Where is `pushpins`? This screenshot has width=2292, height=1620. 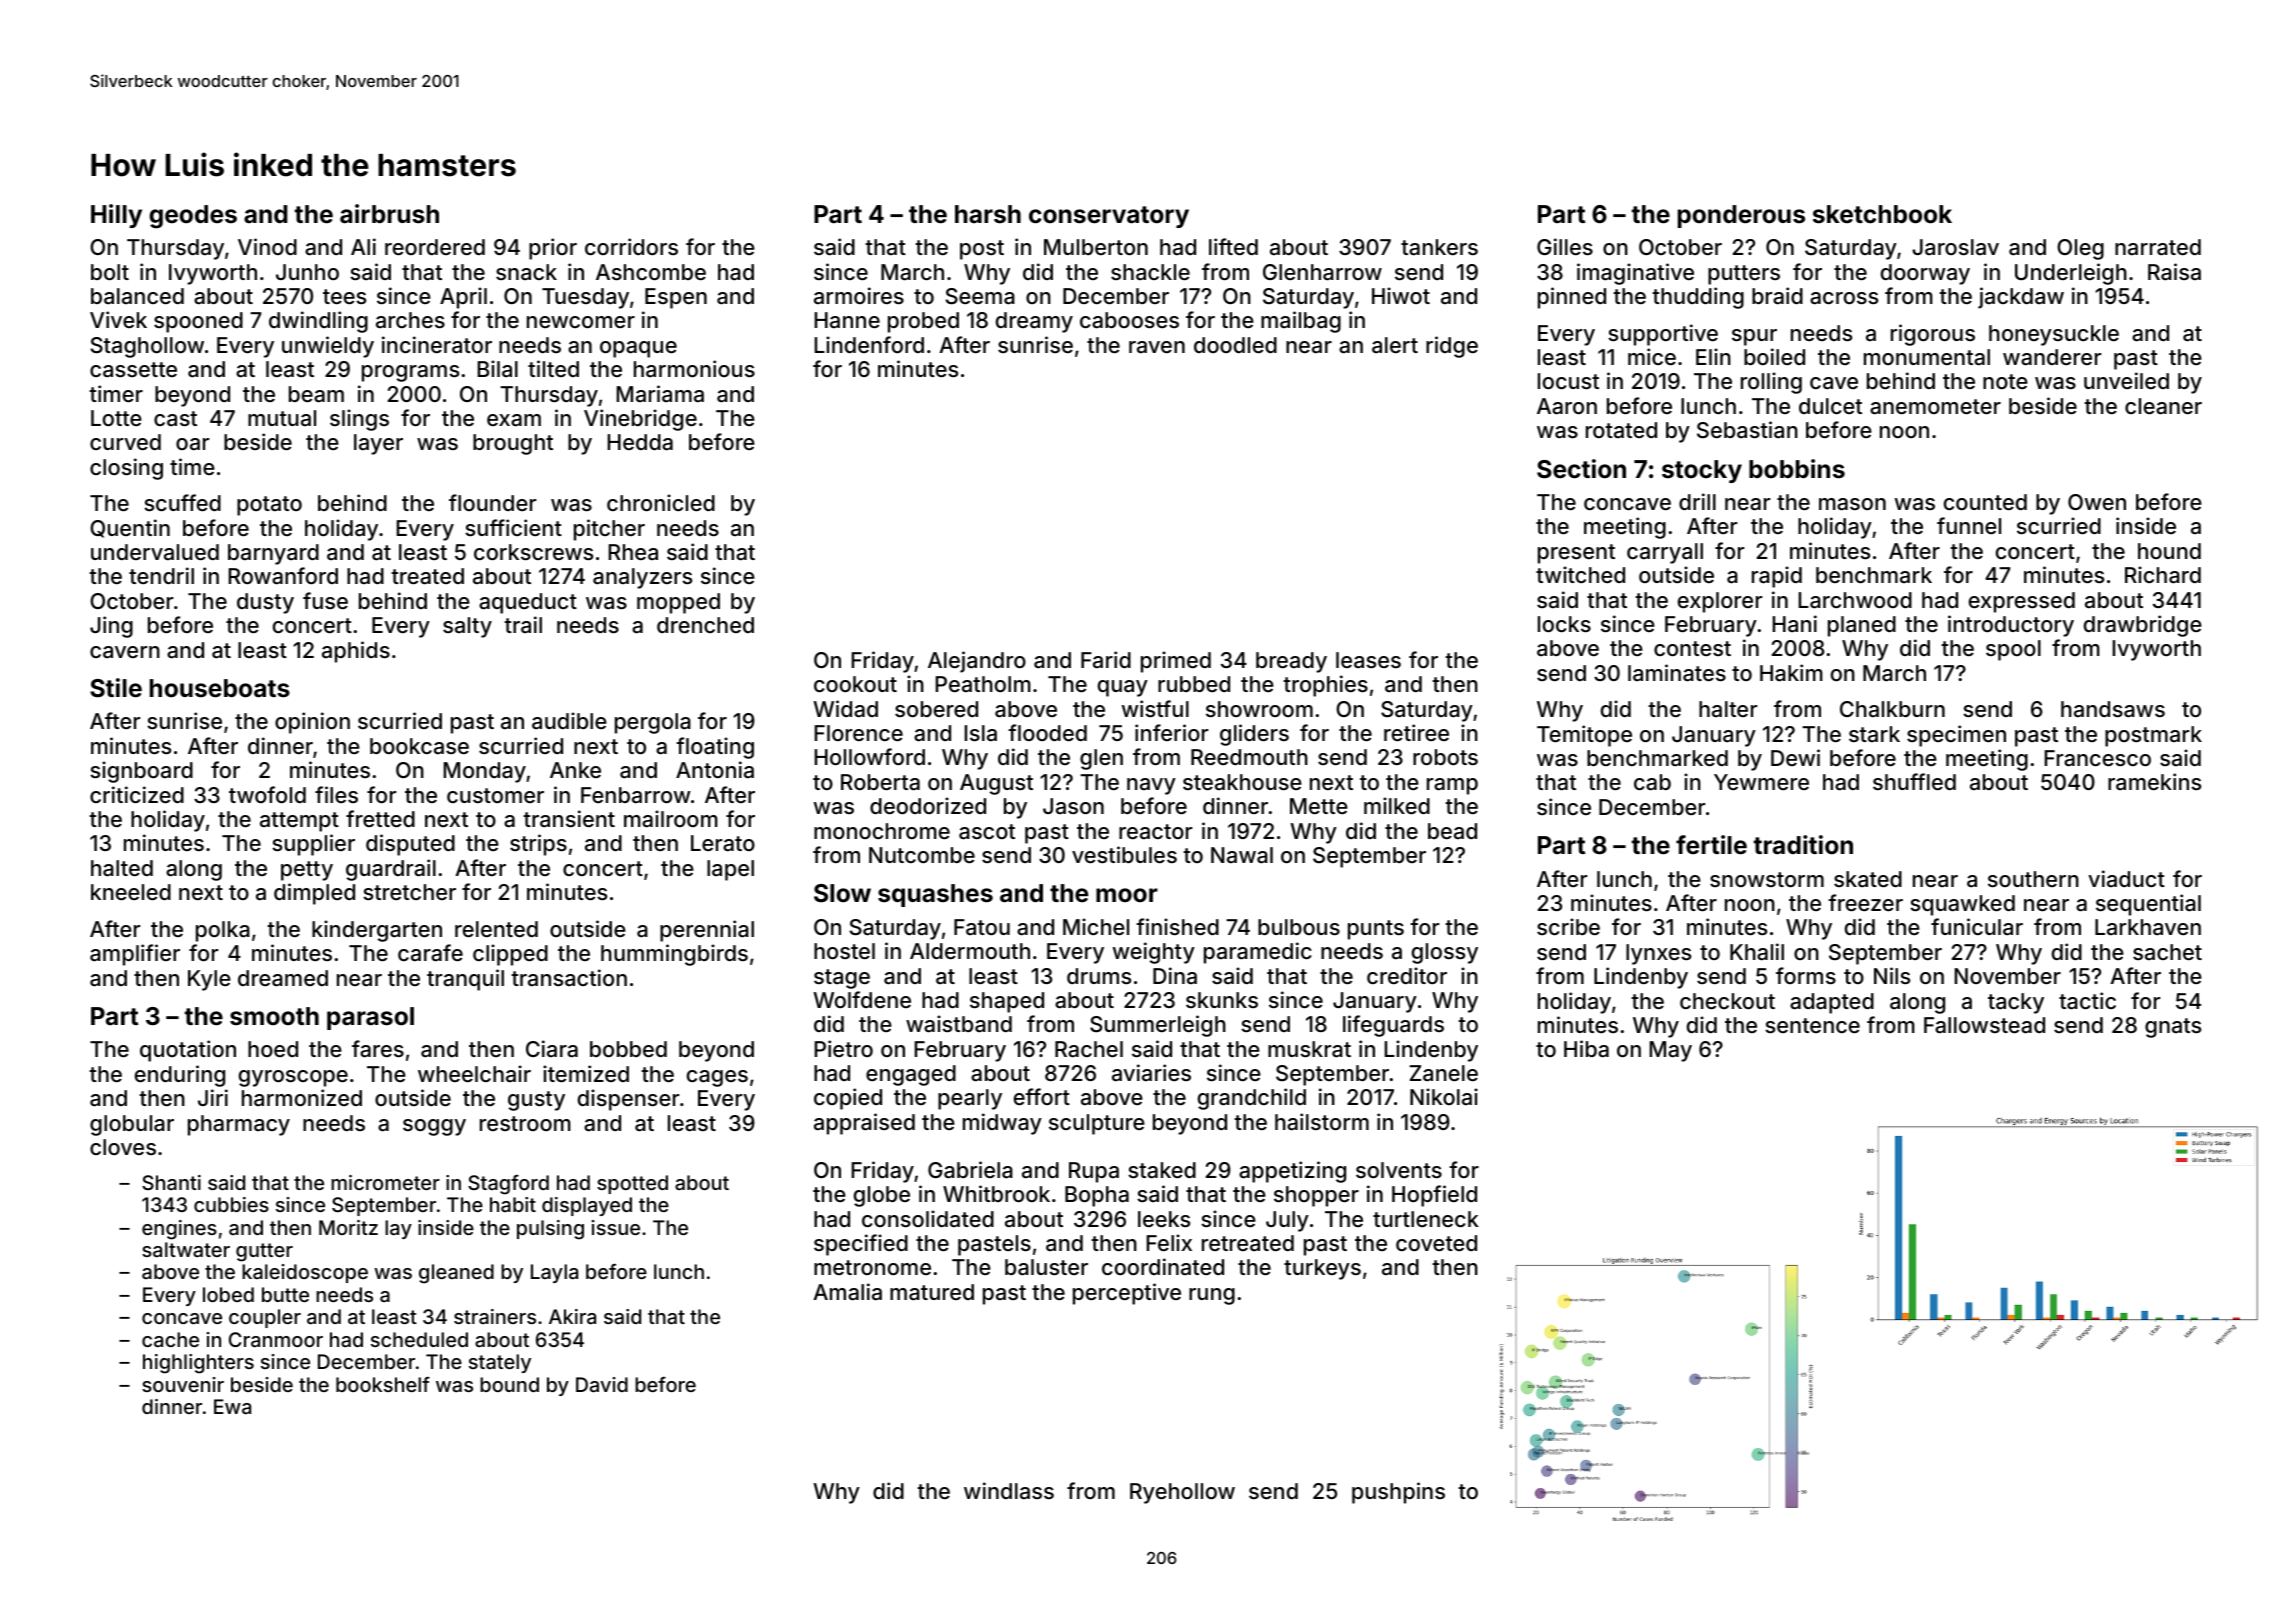 pushpins is located at coordinates (1398, 1493).
